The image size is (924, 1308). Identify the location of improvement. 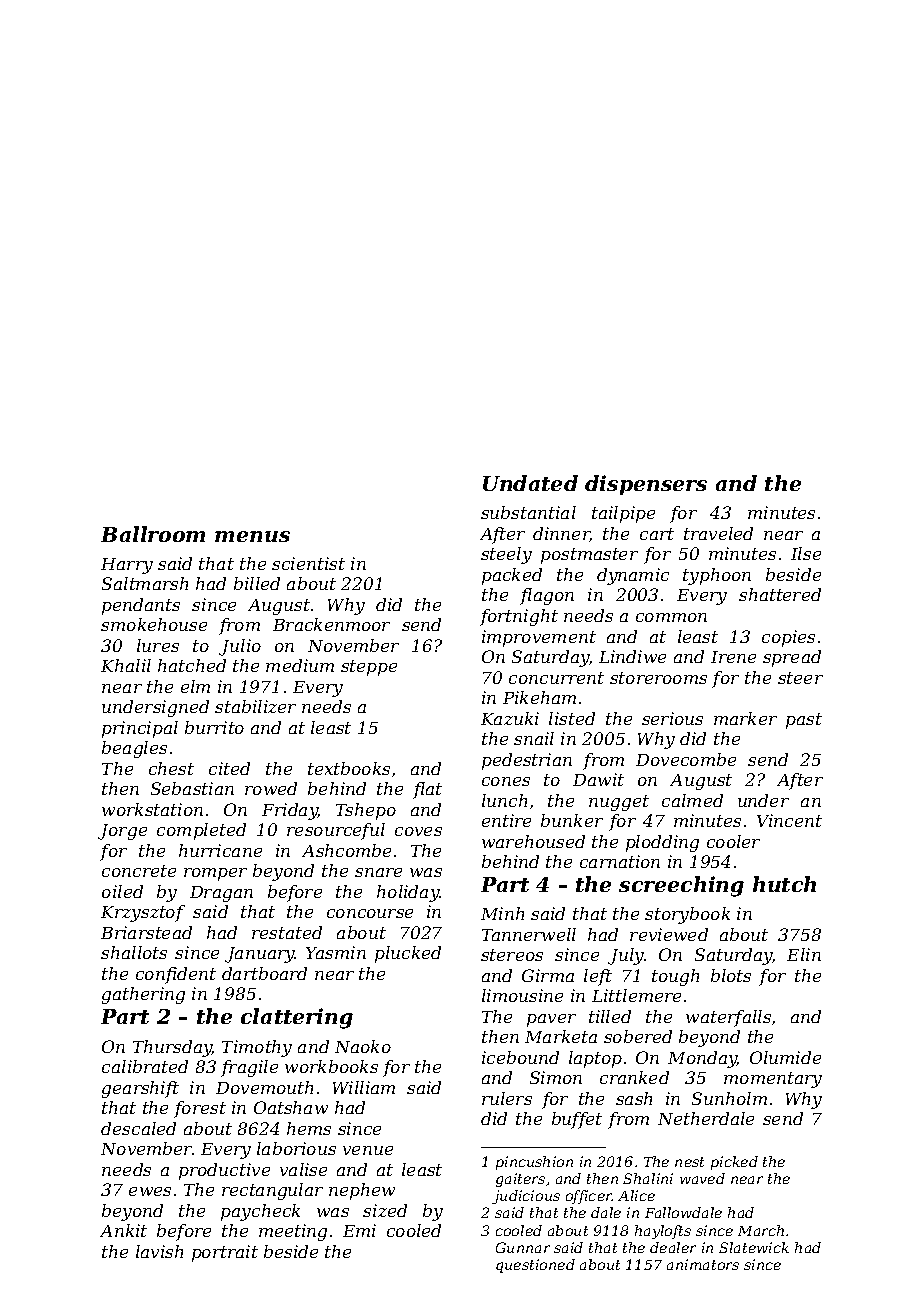
(539, 638).
